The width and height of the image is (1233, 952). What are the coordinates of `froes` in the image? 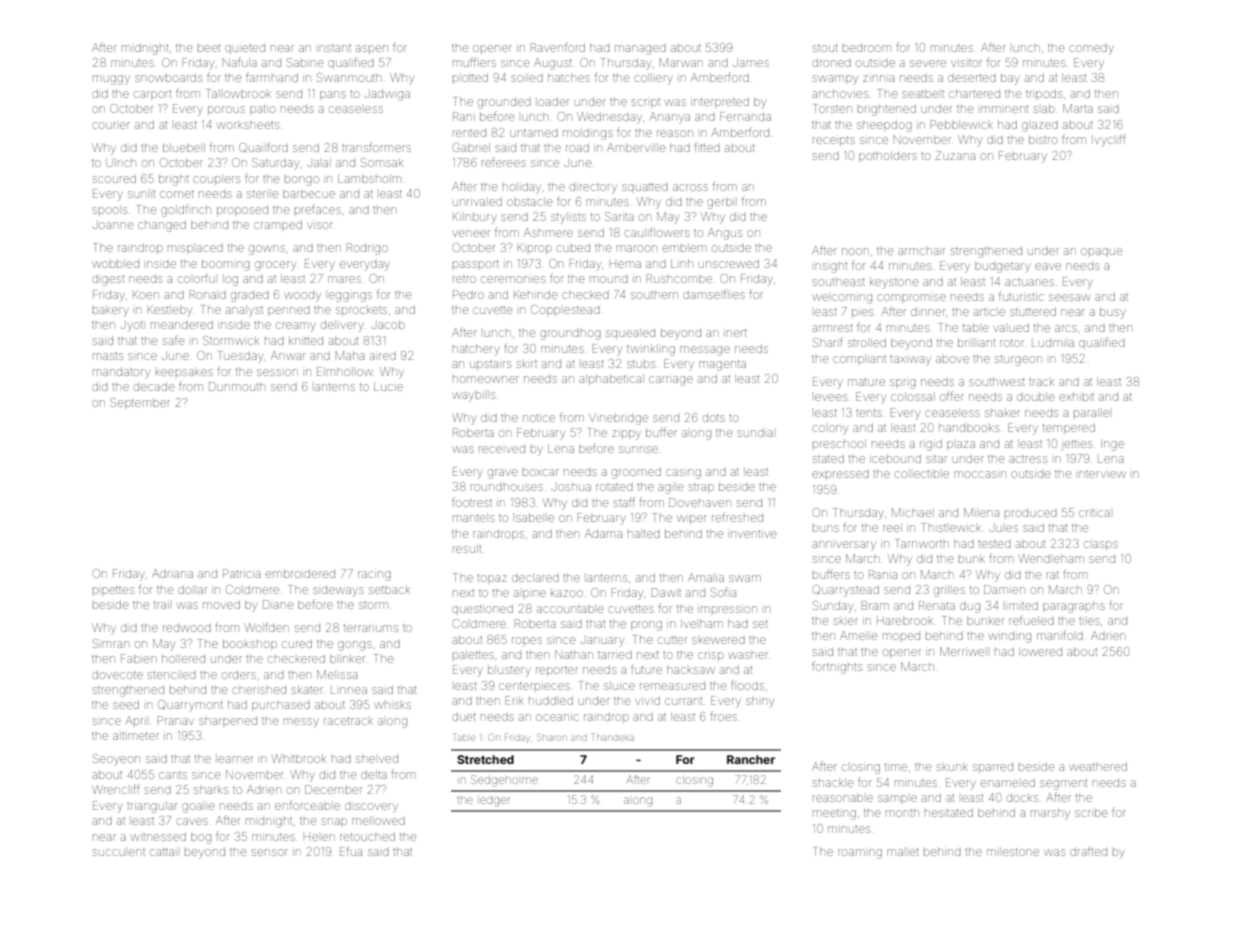 It's located at (723, 716).
